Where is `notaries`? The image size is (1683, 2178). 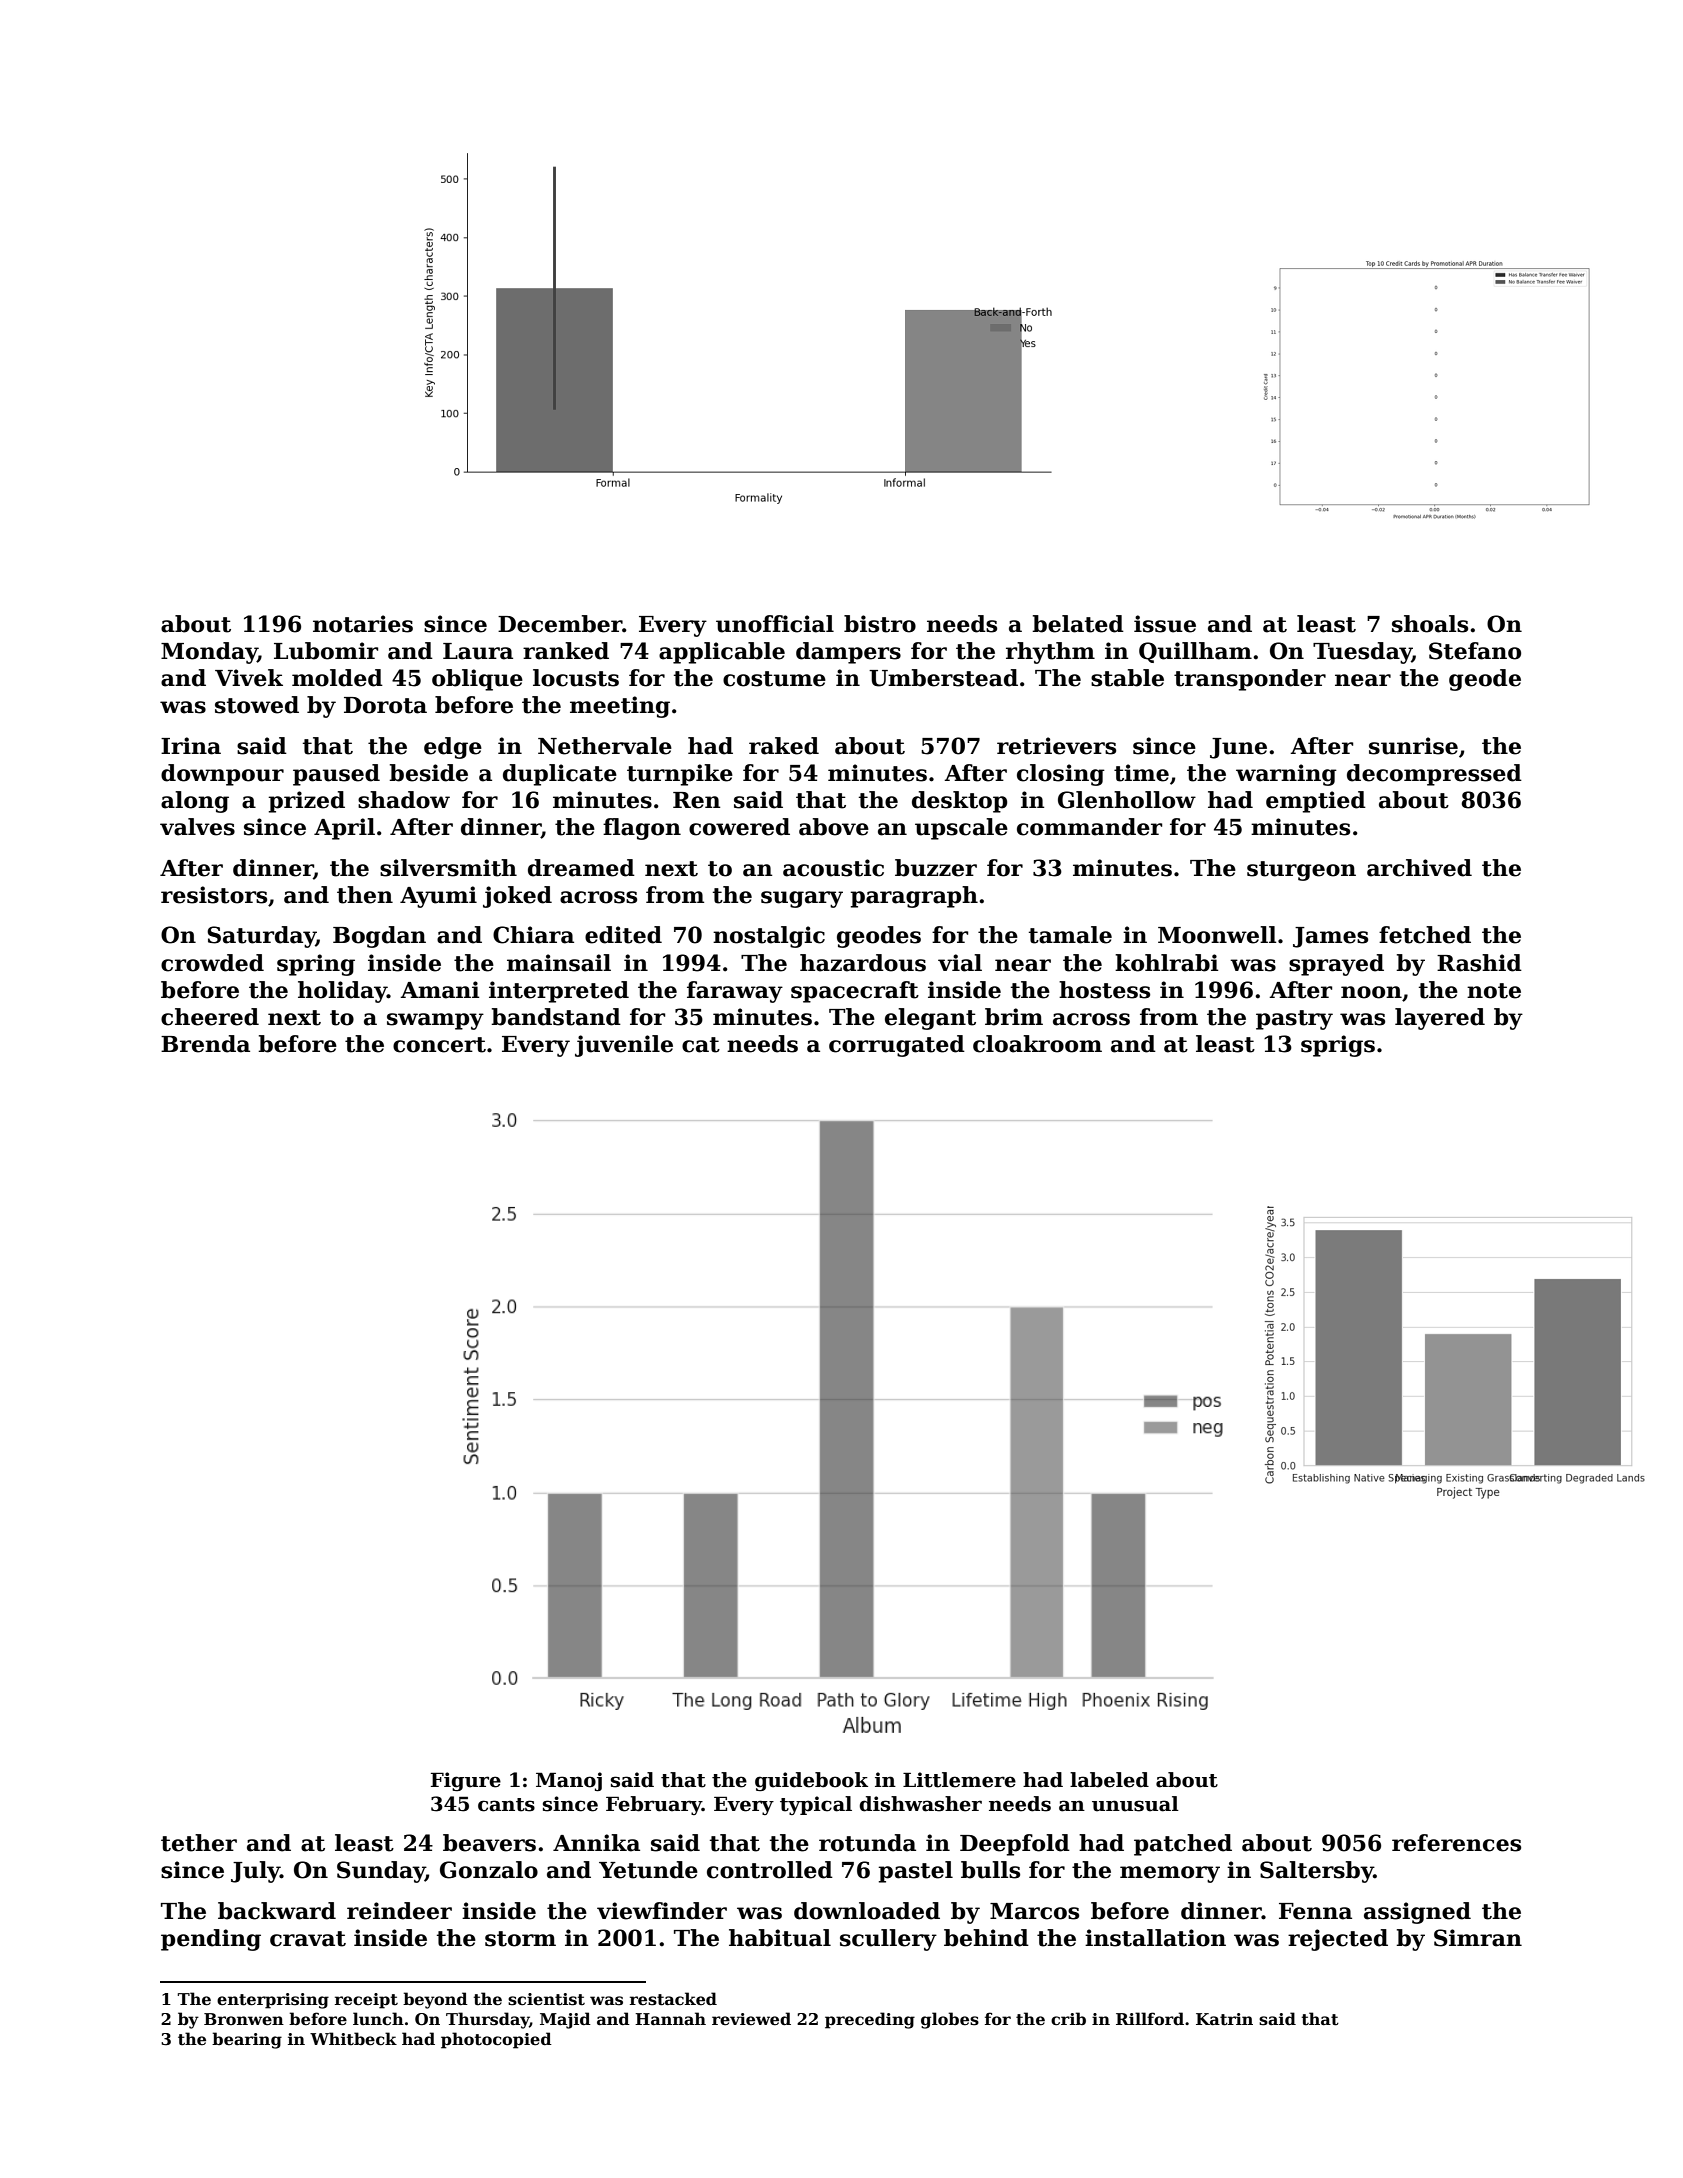 notaries is located at coordinates (363, 624).
